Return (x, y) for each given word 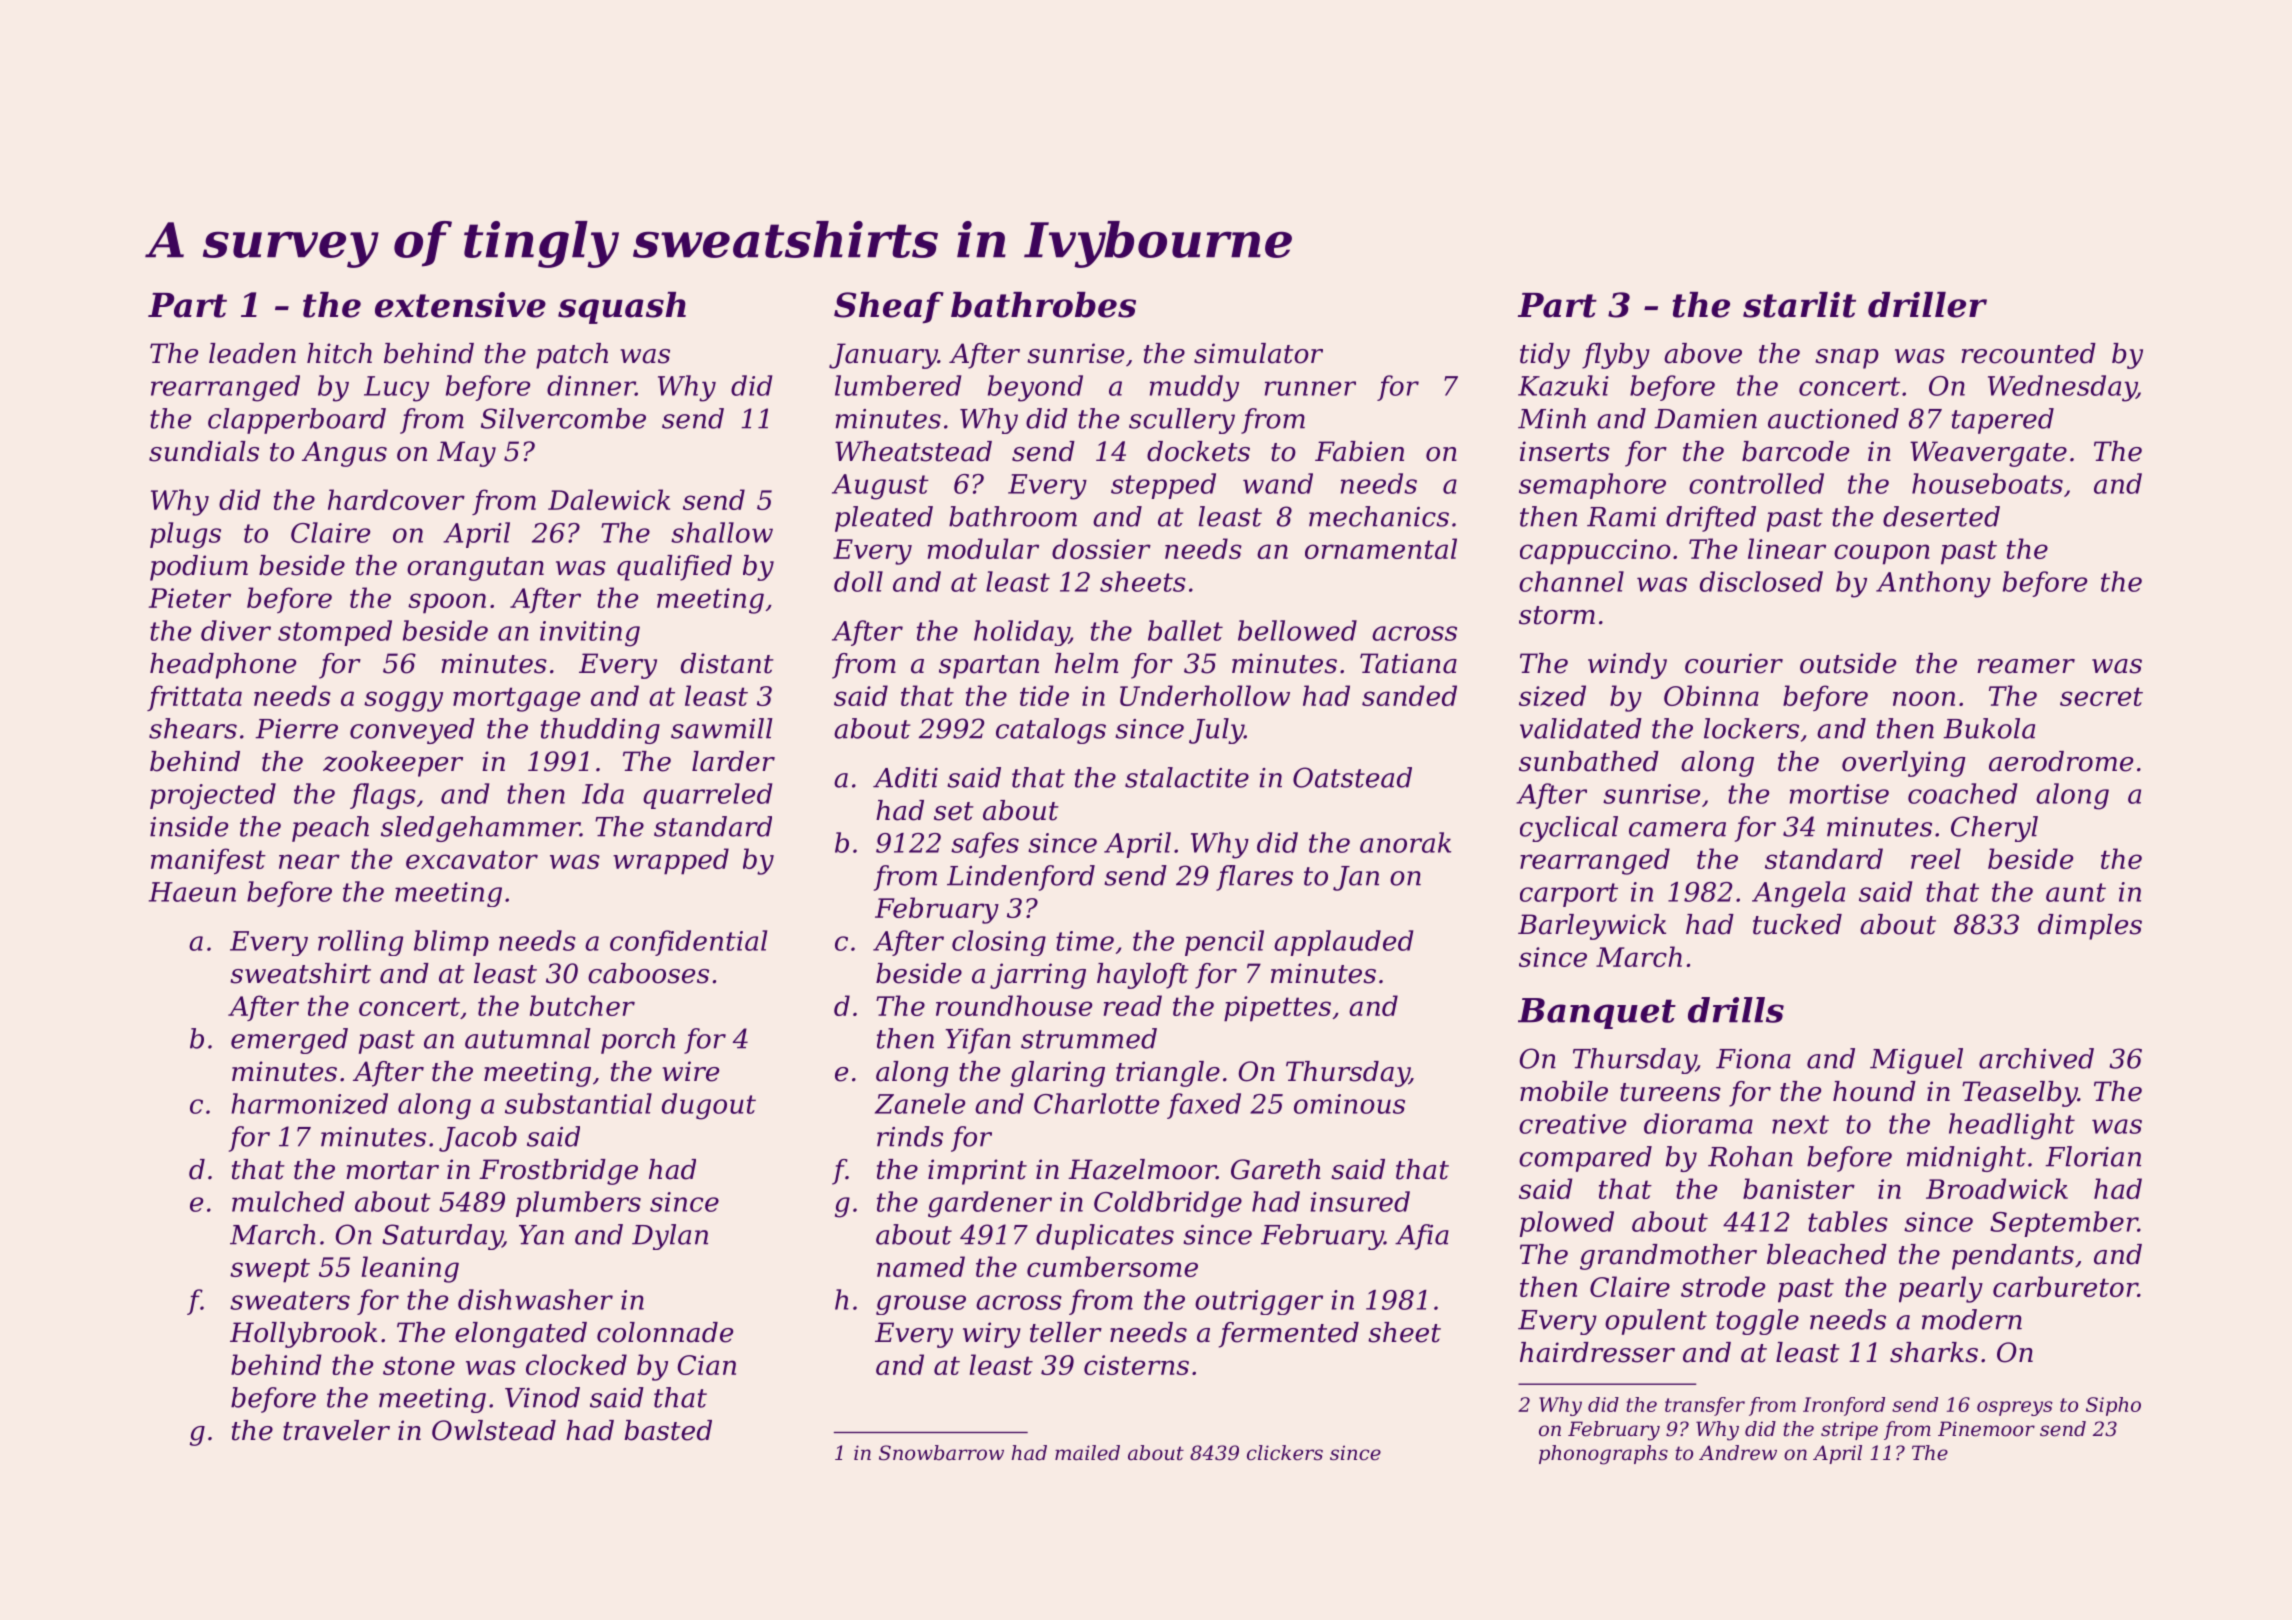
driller (1927, 305)
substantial (578, 1103)
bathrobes (1043, 305)
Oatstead (1352, 777)
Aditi (905, 777)
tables (1848, 1221)
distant (727, 663)
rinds (910, 1136)
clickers (1285, 1453)
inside (189, 826)
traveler (336, 1430)
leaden (252, 353)
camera (1677, 829)
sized (1552, 696)
